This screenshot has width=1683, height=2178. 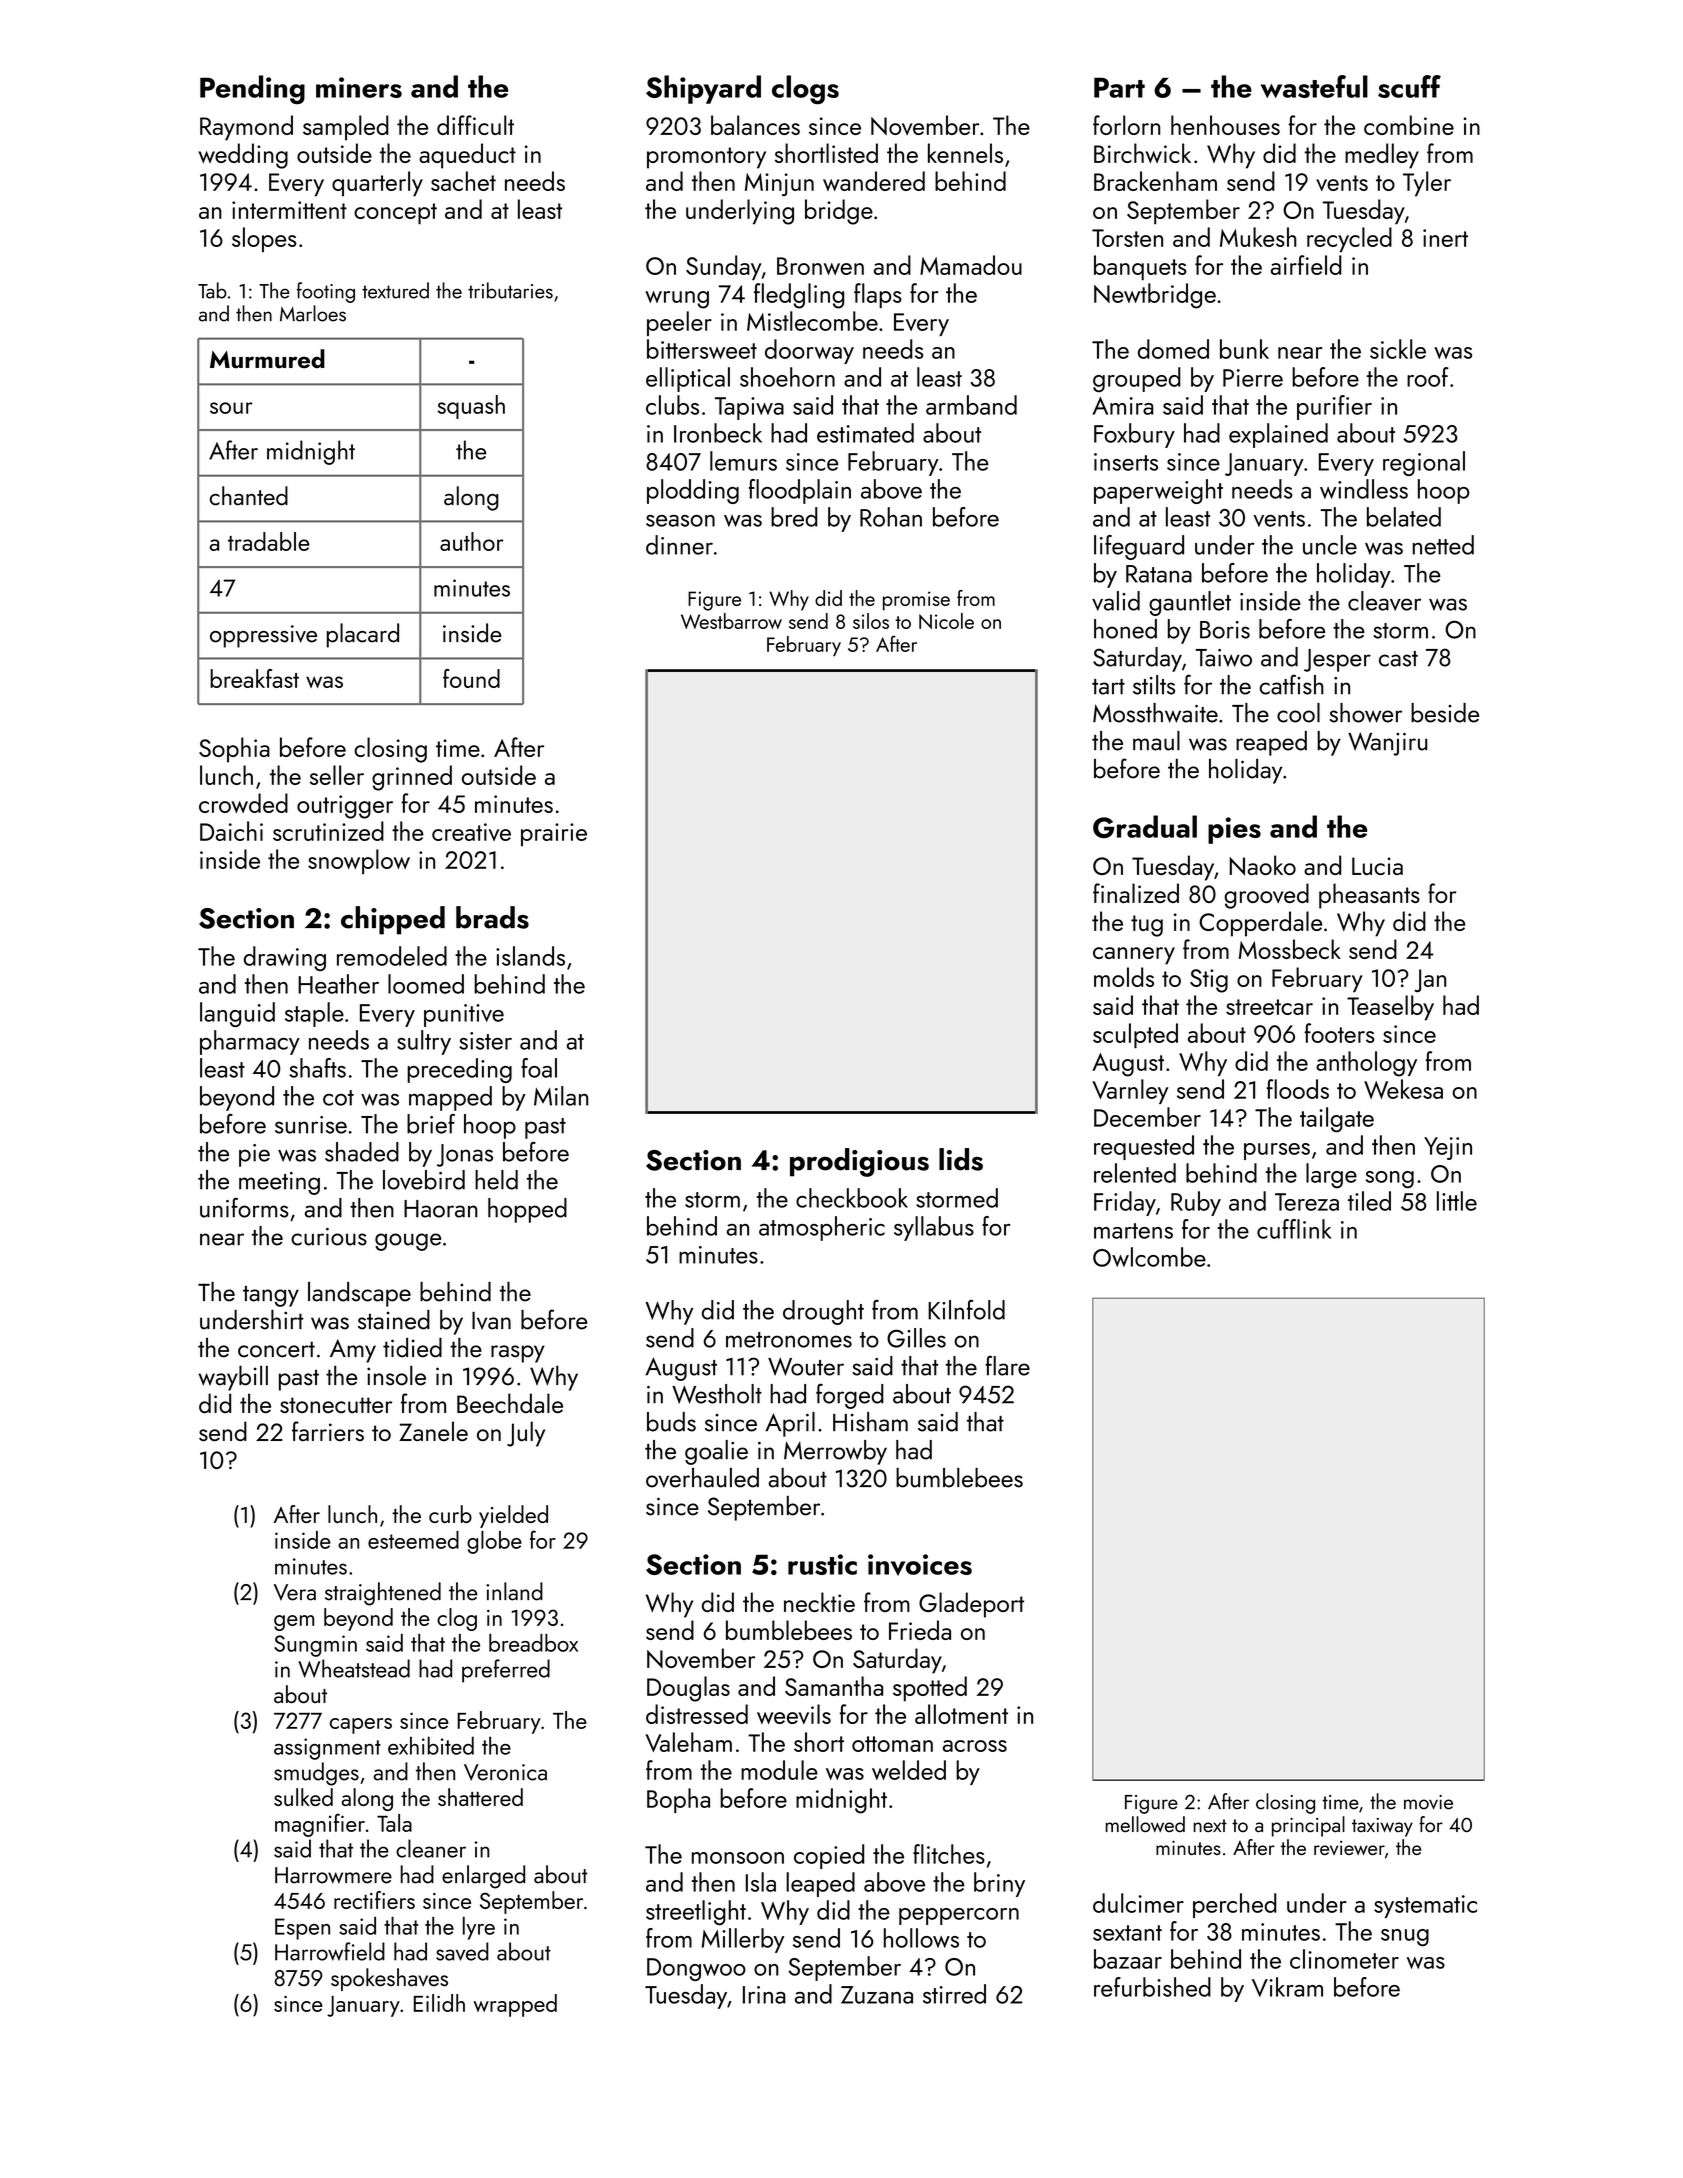 What do you see at coordinates (891, 517) in the screenshot?
I see `Rohan` at bounding box center [891, 517].
